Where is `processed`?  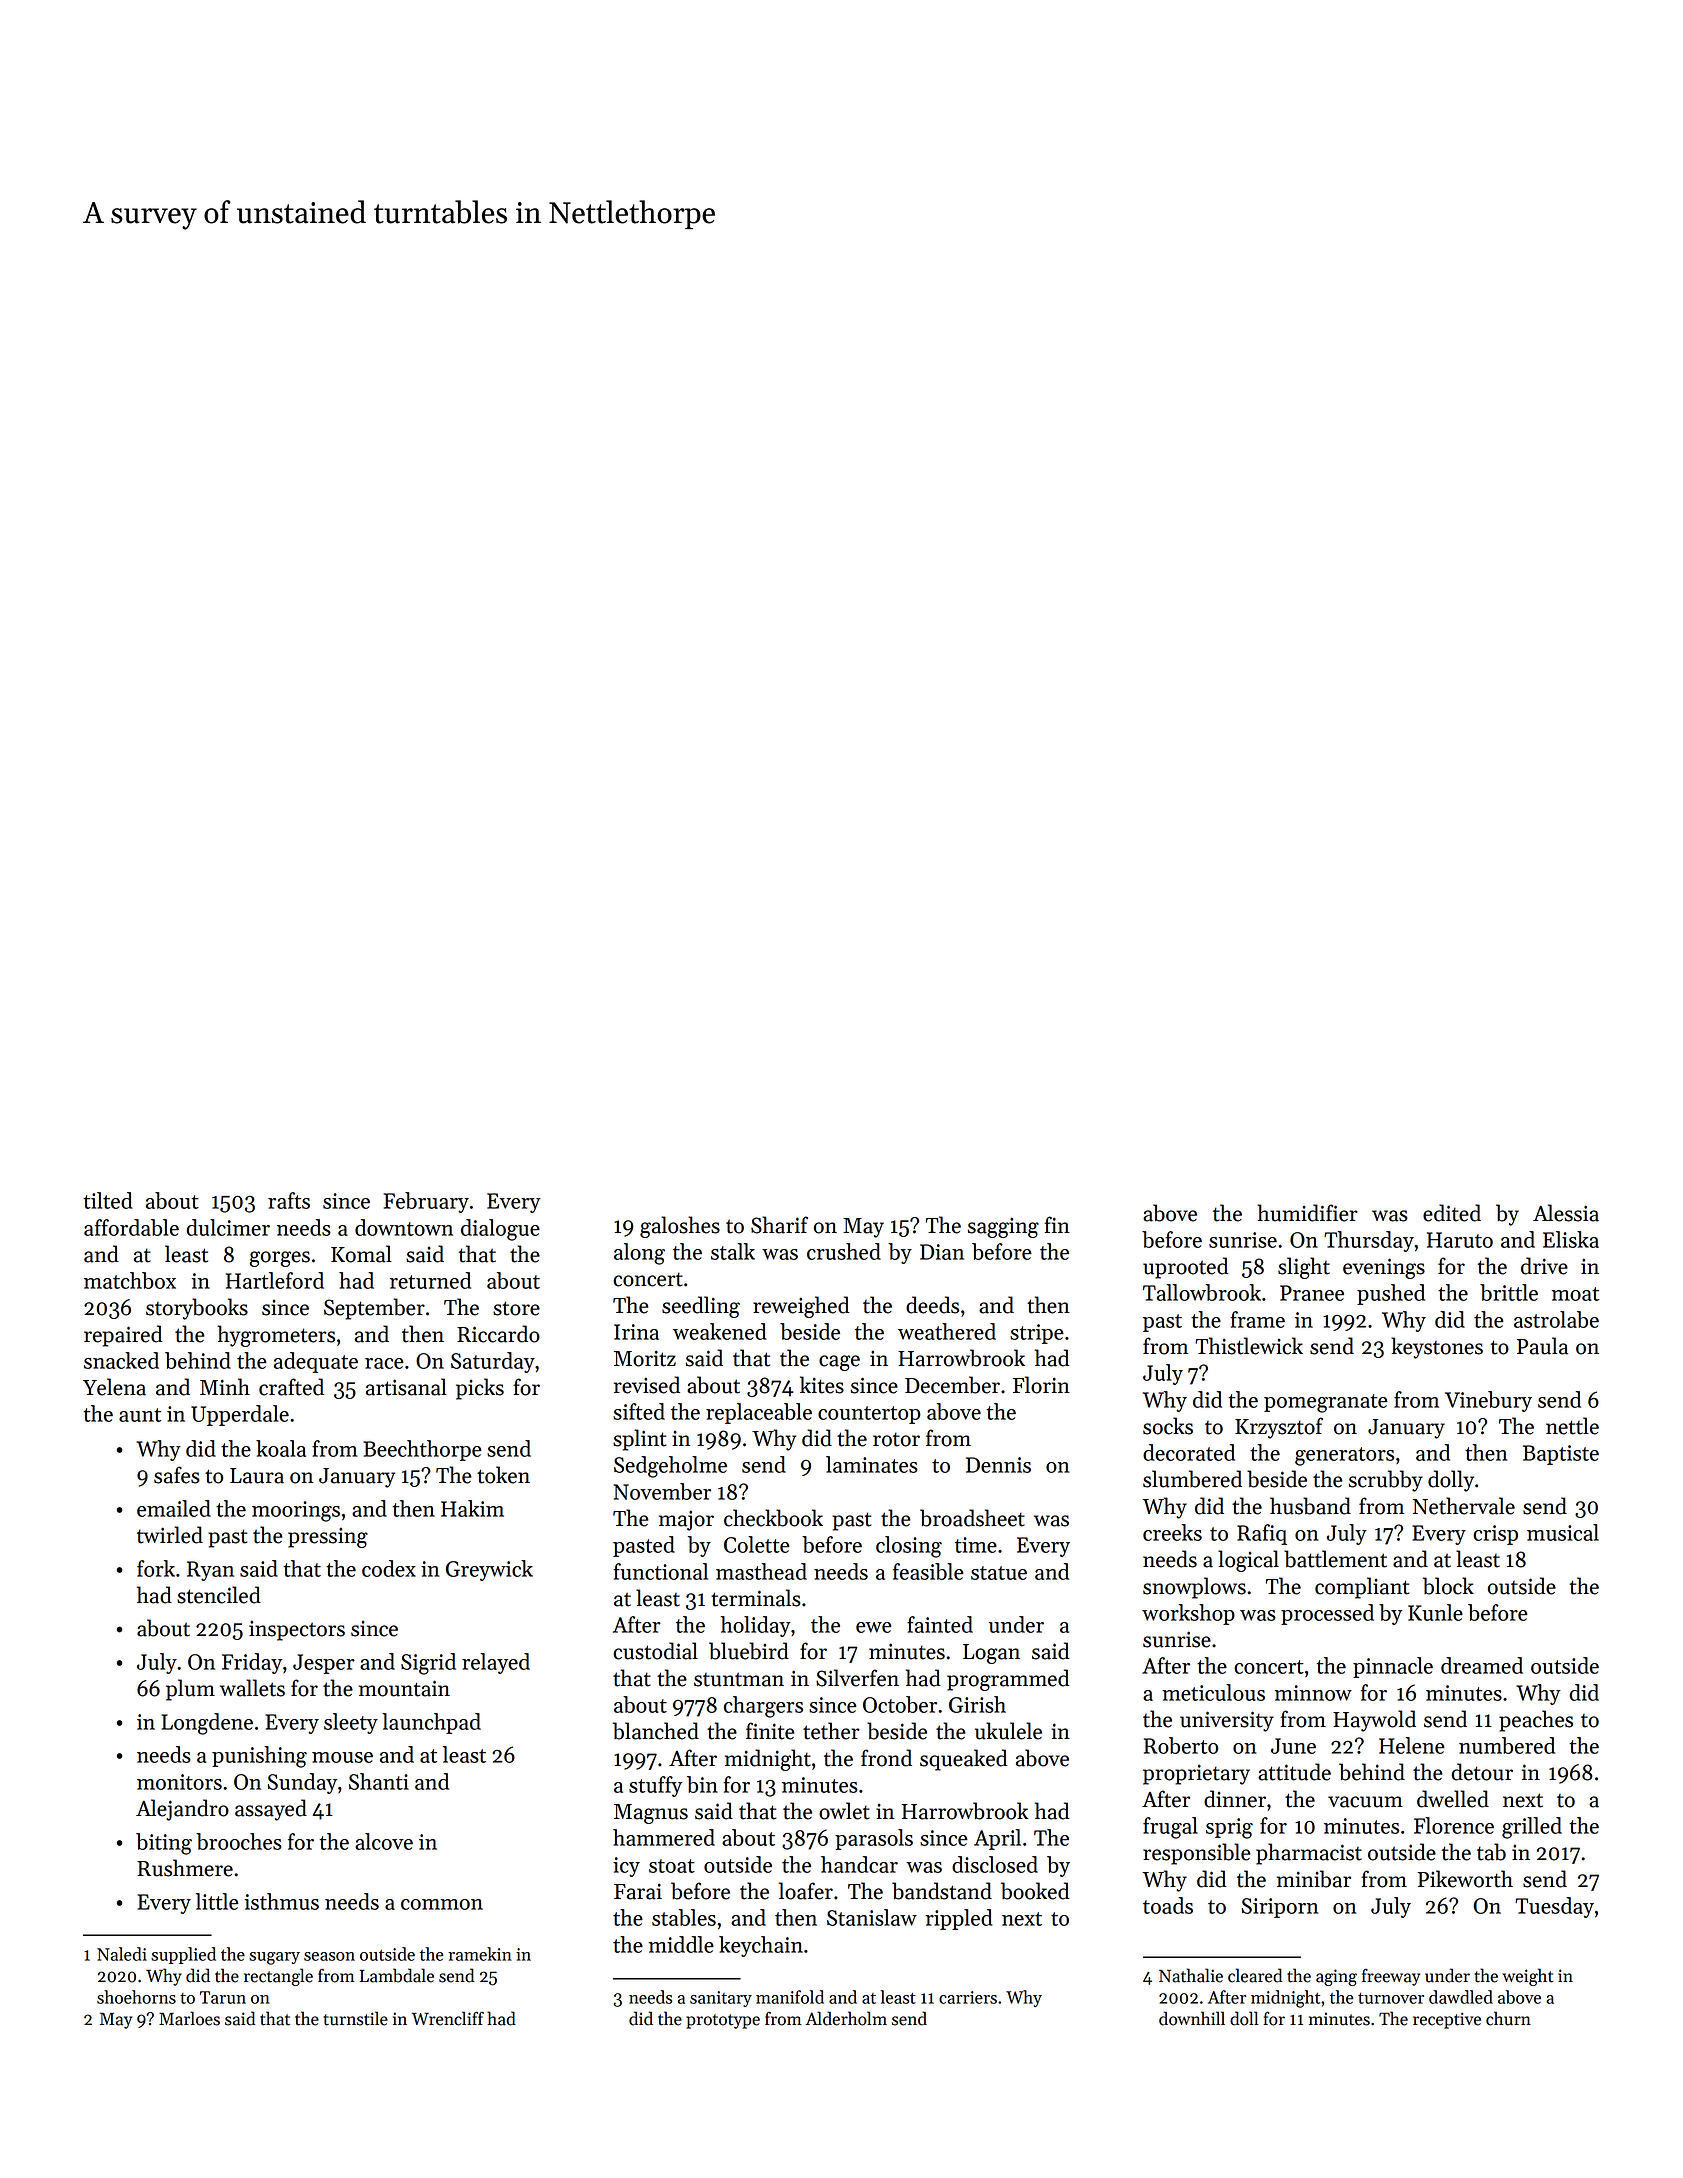
processed is located at coordinates (1327, 1614).
